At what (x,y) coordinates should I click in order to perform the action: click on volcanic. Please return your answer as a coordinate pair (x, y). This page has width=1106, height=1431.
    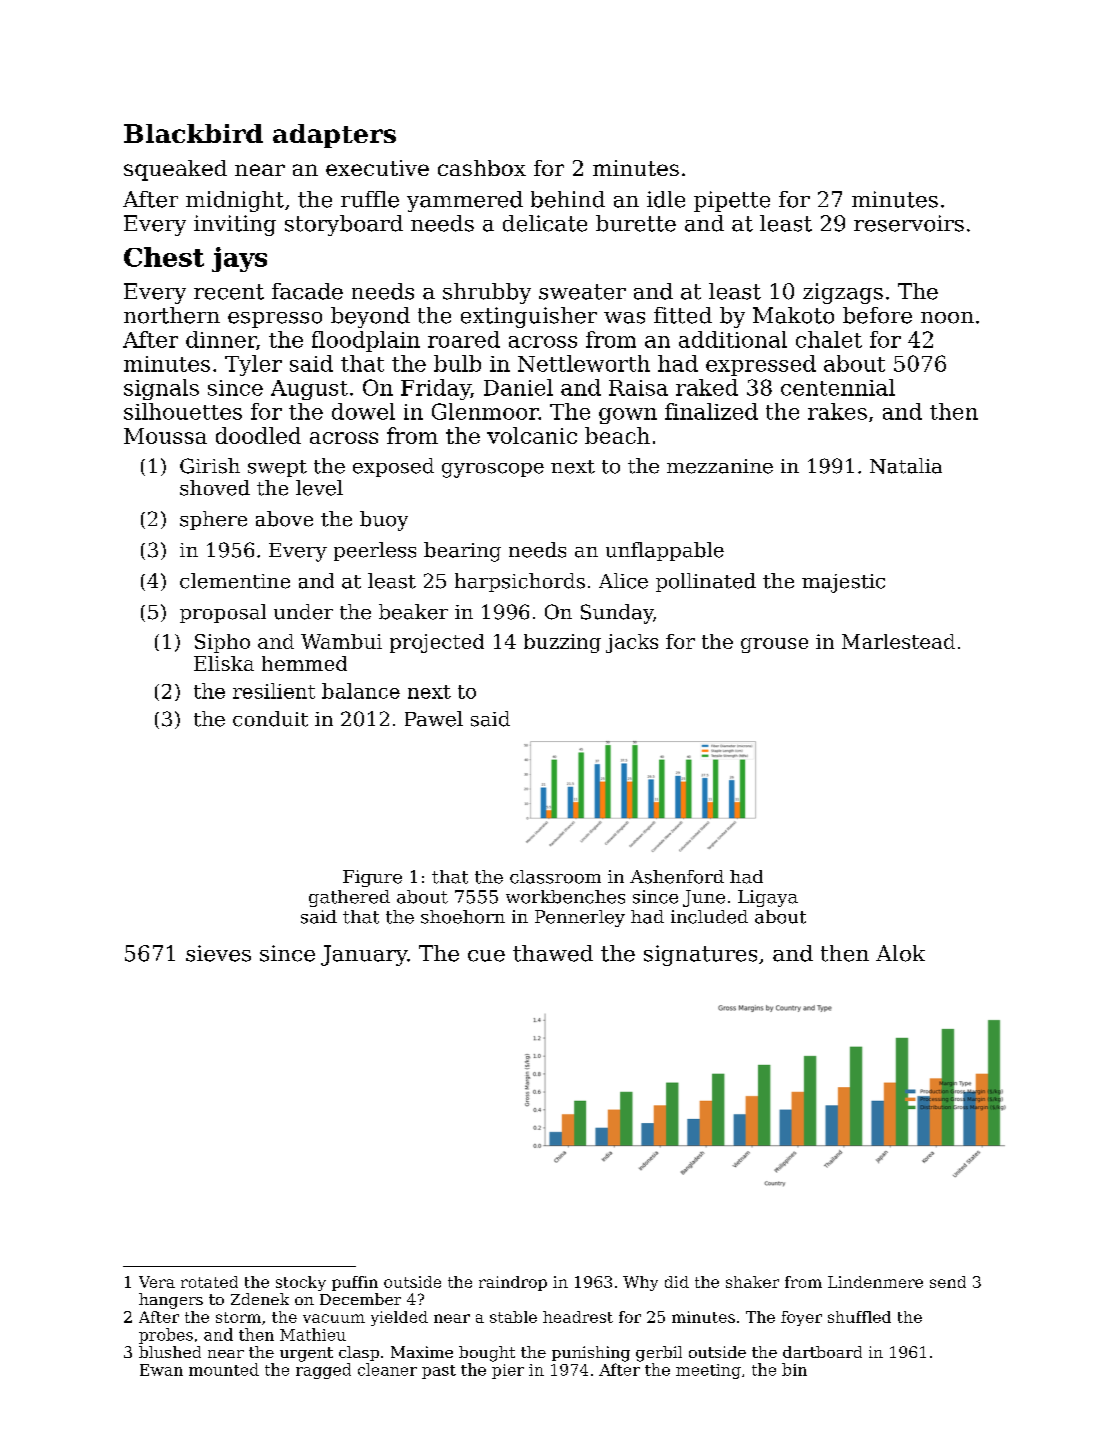
    Looking at the image, I should click on (532, 435).
